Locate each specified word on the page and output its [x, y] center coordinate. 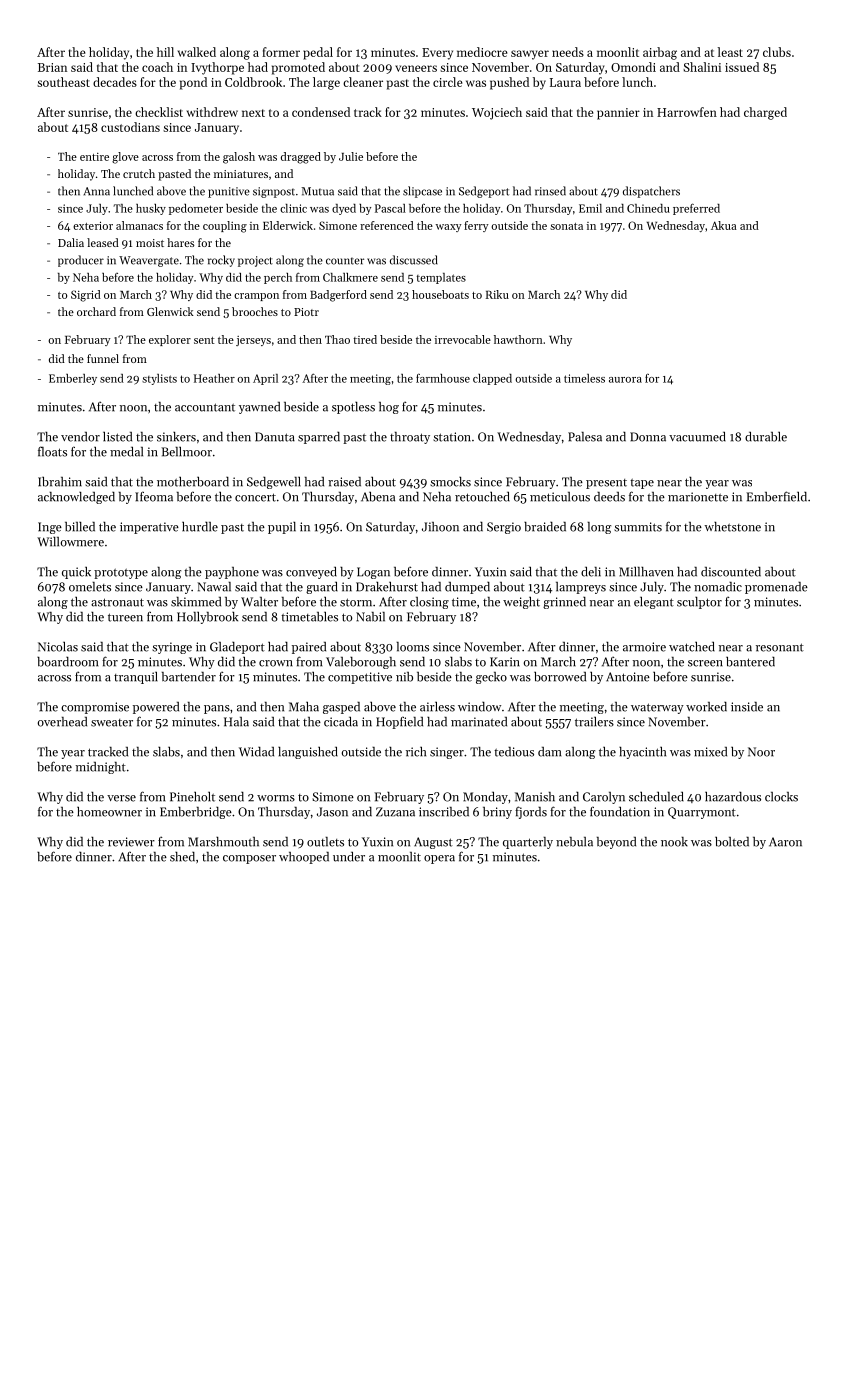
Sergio [504, 528]
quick [76, 573]
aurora [625, 380]
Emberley [73, 379]
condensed [321, 112]
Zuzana [395, 812]
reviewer [131, 842]
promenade [776, 588]
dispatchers [651, 192]
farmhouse [443, 378]
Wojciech [497, 113]
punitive [229, 192]
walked [197, 52]
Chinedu [648, 208]
